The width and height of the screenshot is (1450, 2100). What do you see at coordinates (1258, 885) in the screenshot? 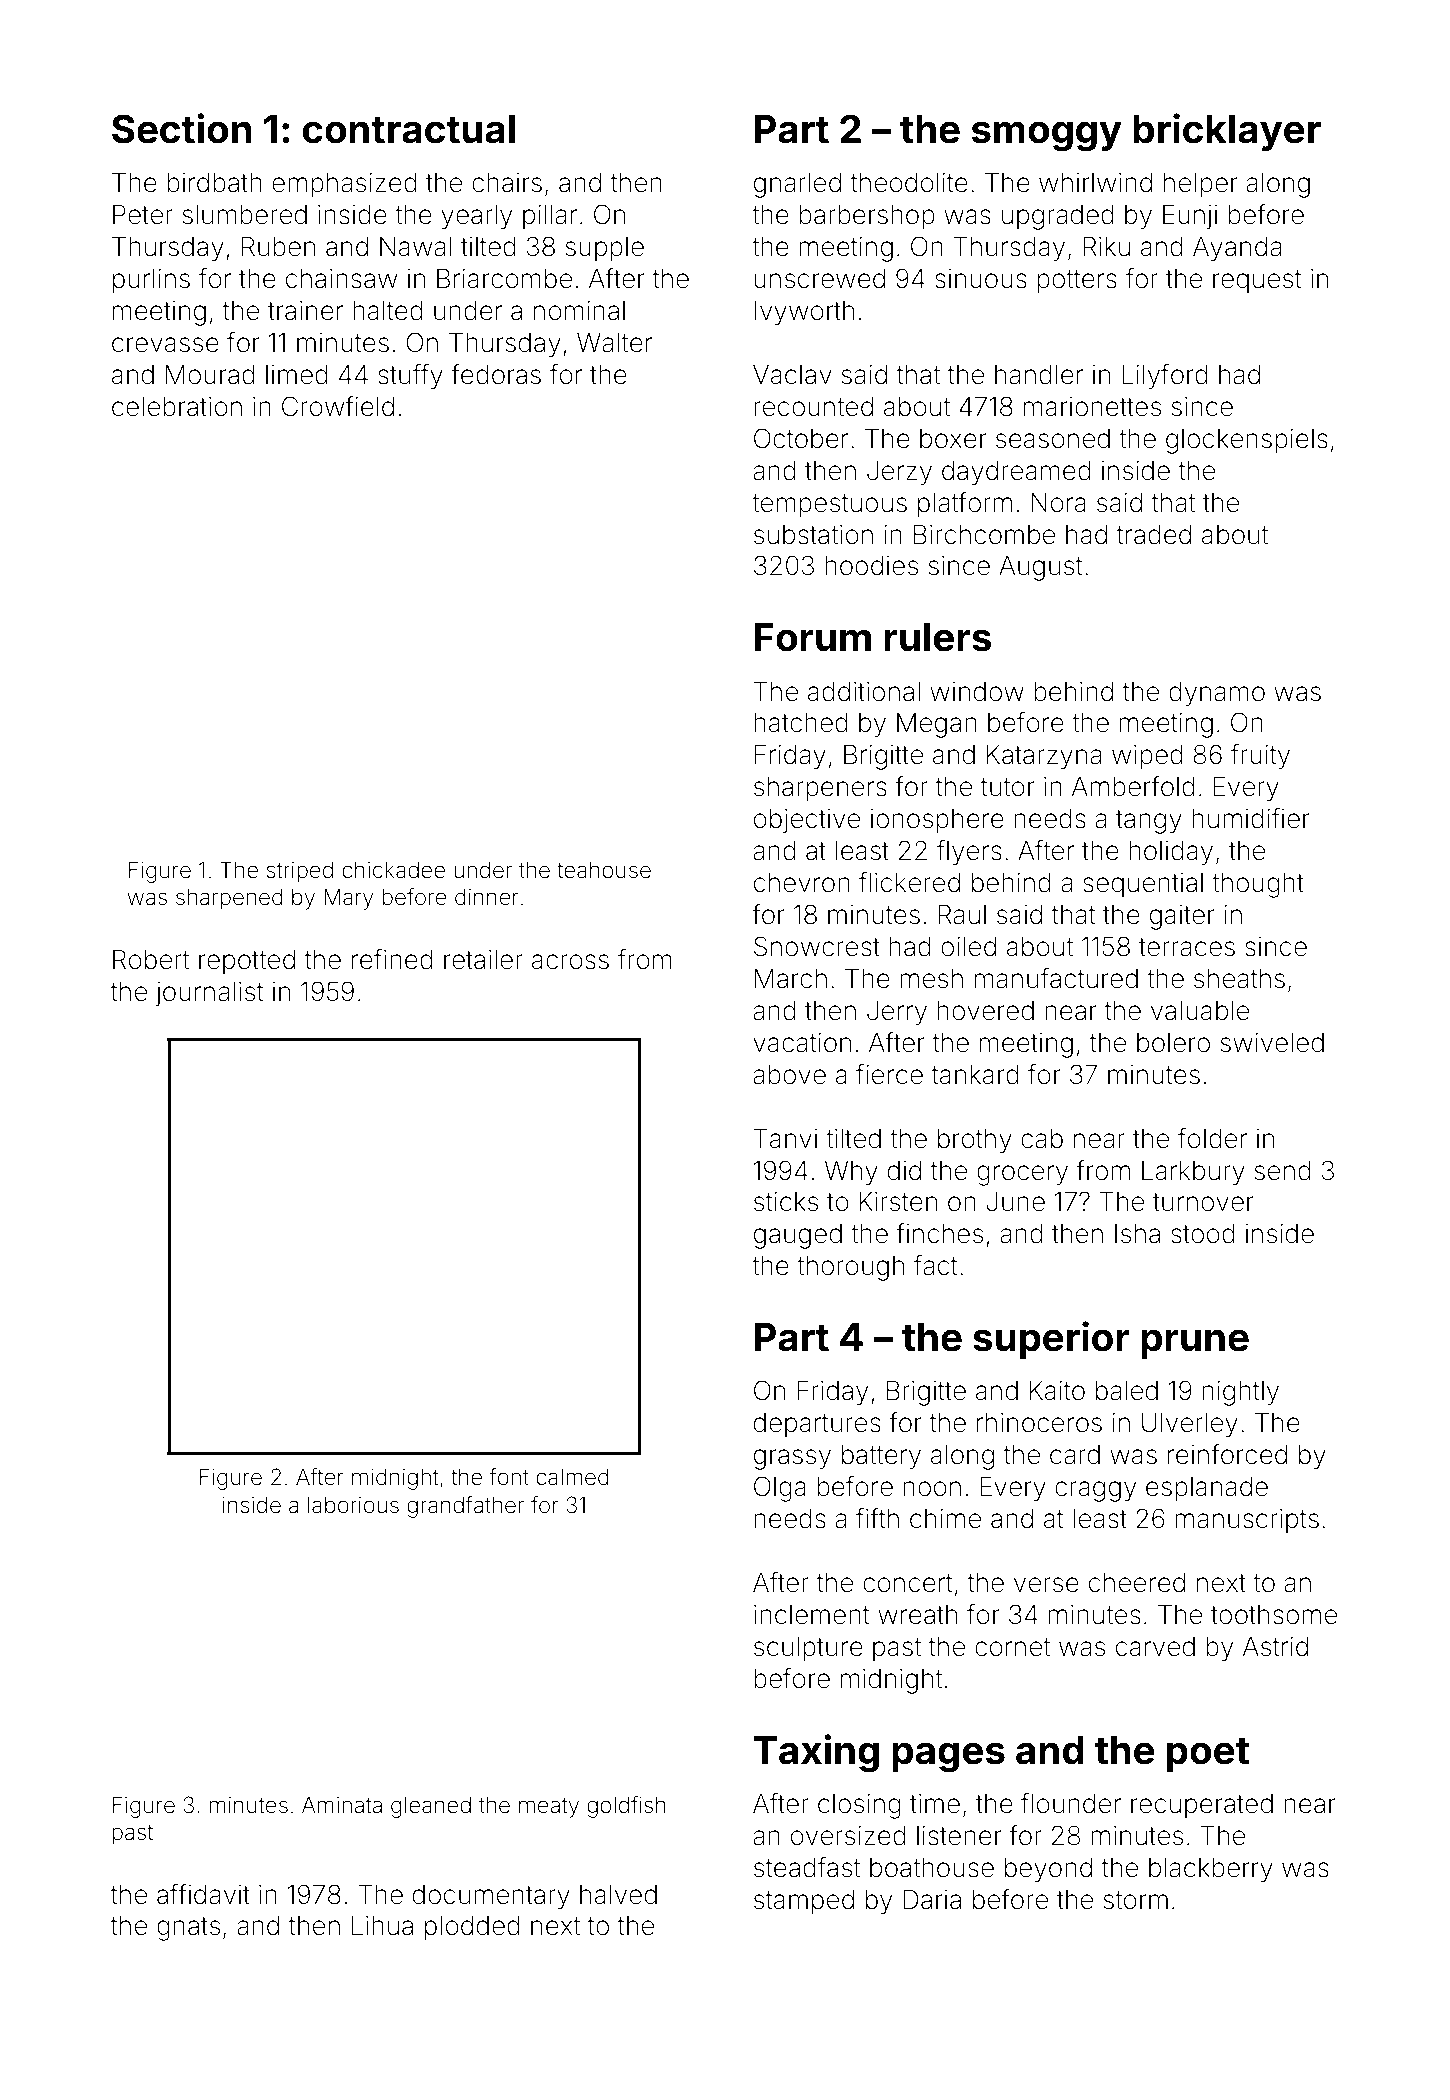
I see `thought` at bounding box center [1258, 885].
